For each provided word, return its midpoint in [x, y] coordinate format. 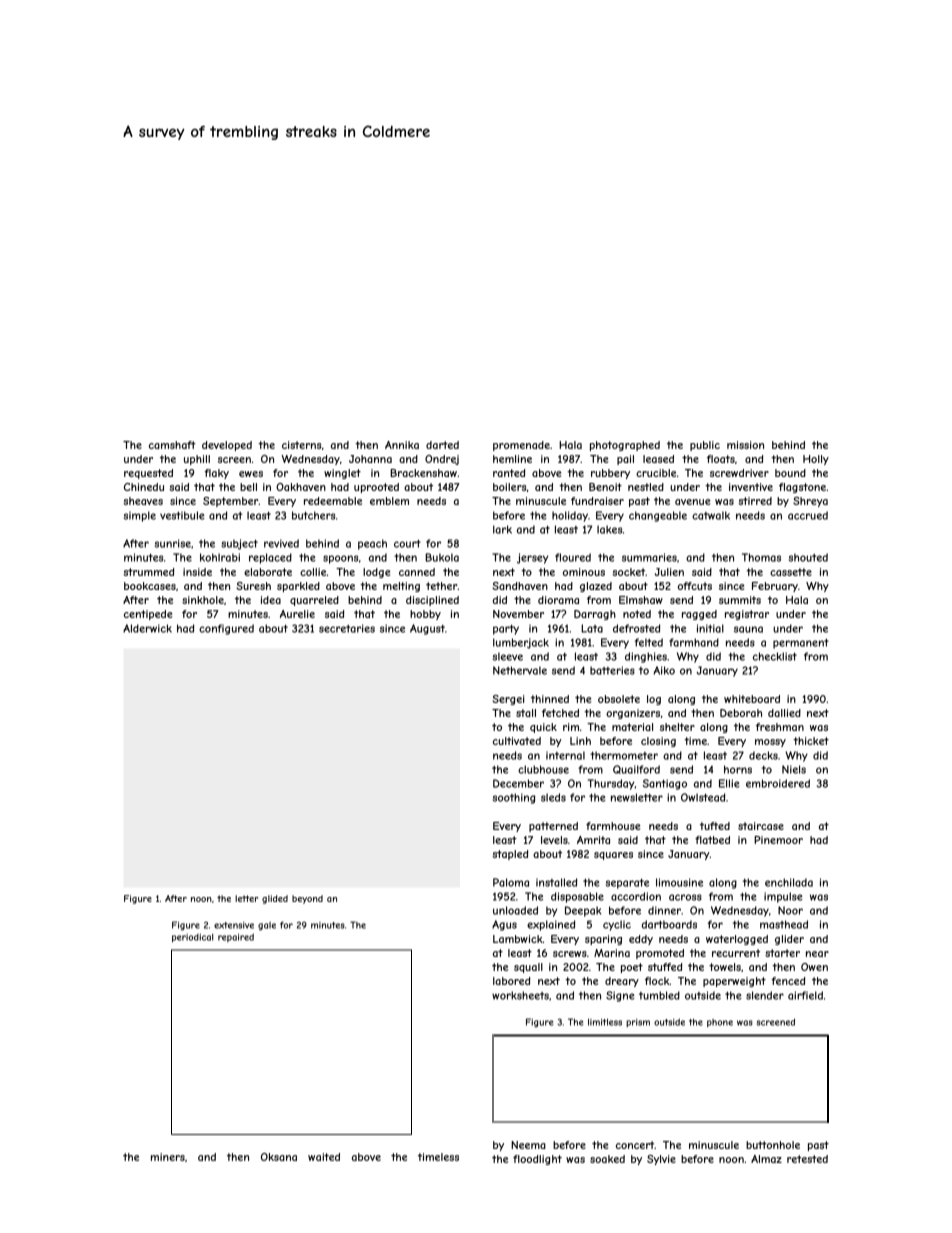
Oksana [279, 1157]
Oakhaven [301, 487]
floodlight [537, 1160]
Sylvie [661, 1160]
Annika [402, 445]
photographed [625, 446]
